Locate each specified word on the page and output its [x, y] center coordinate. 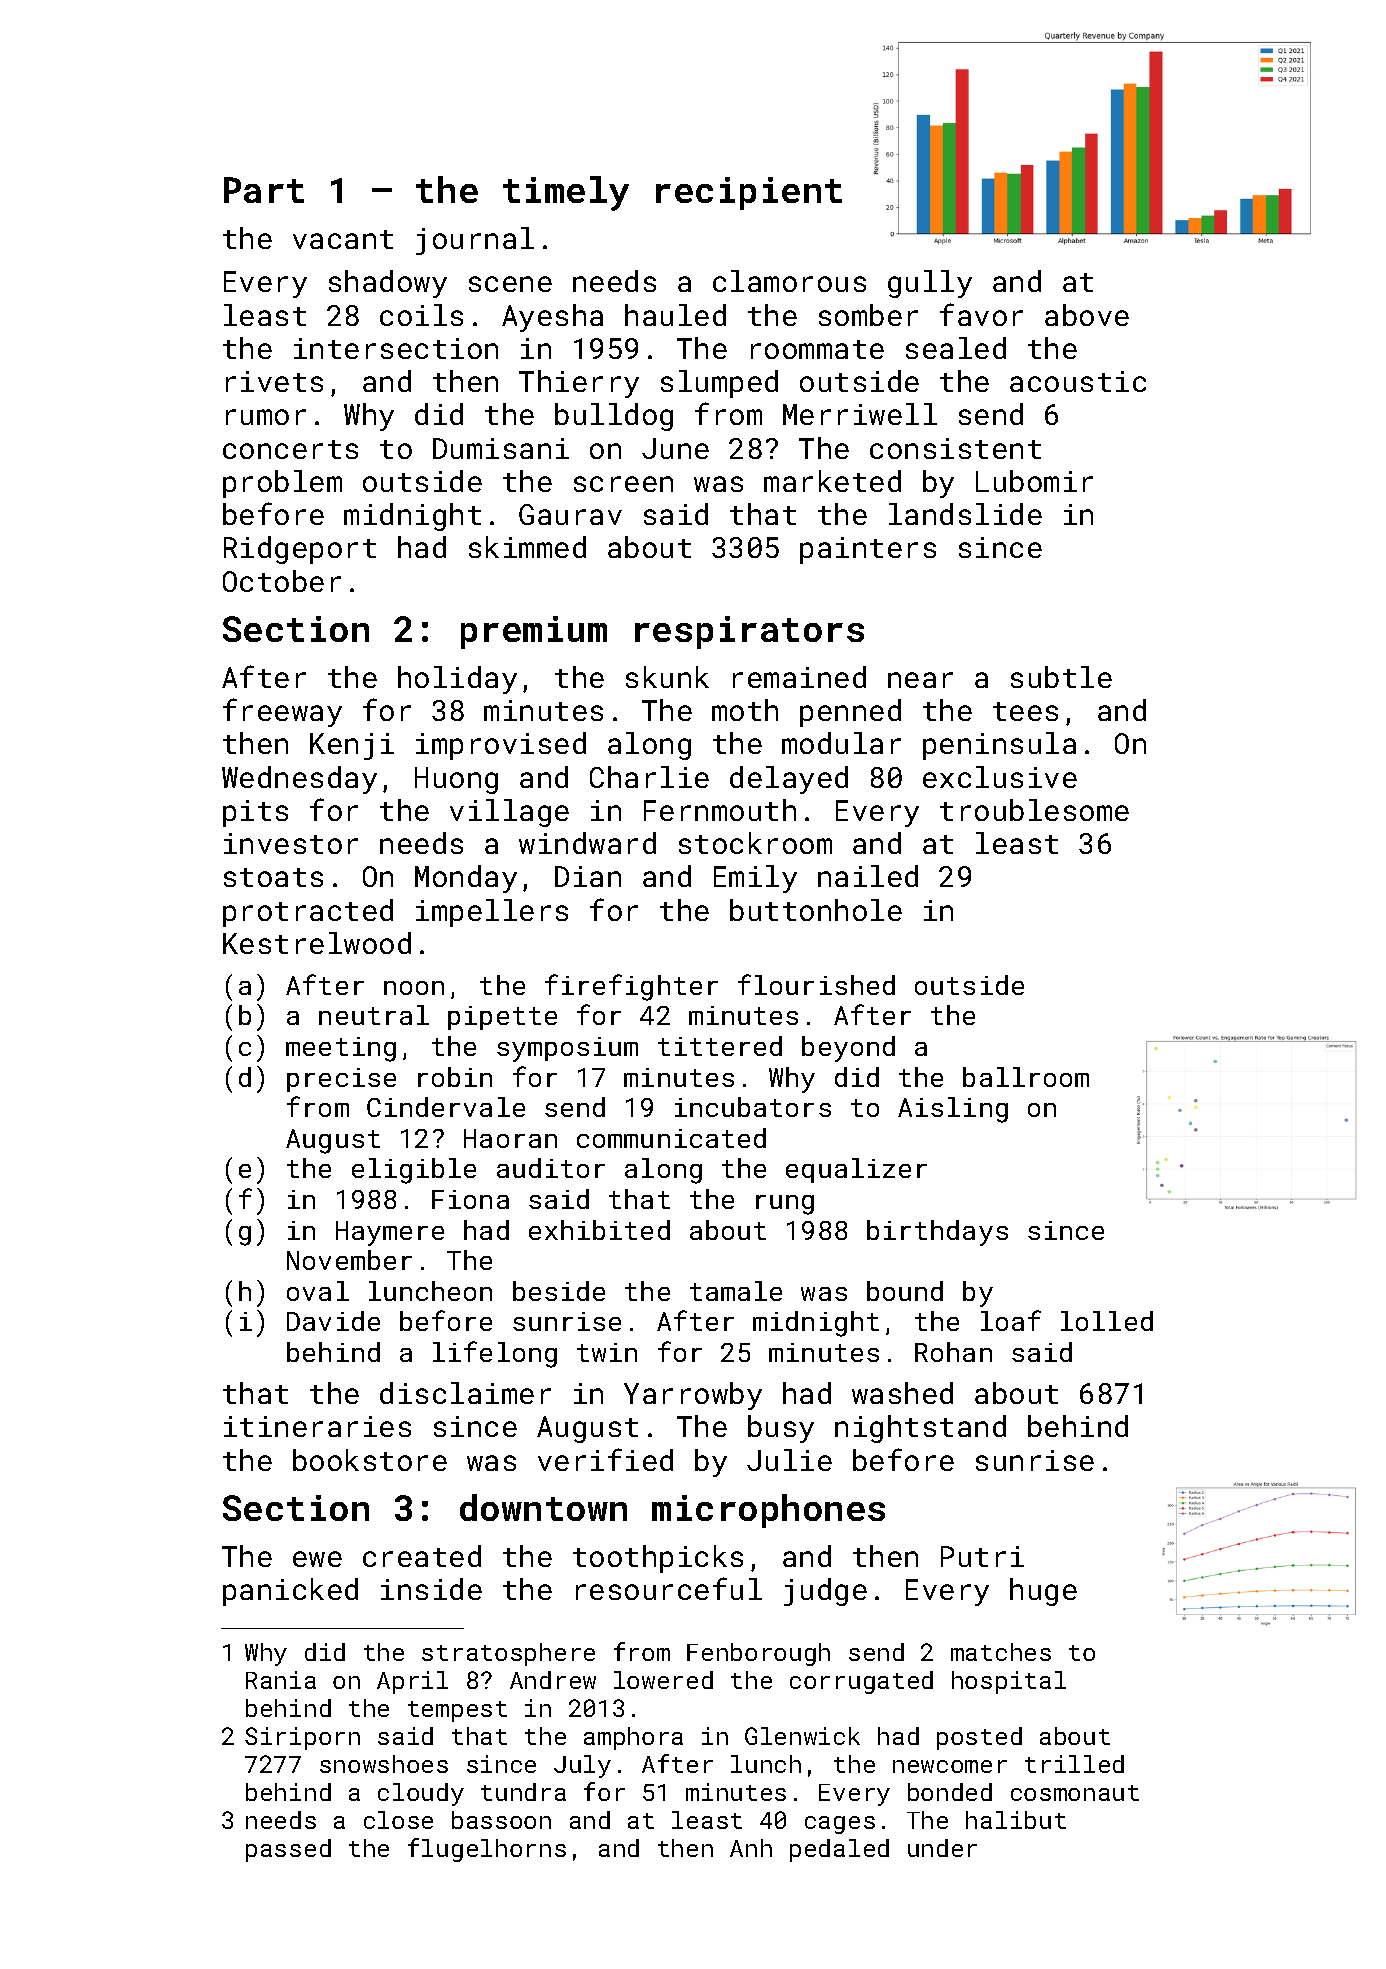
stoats [273, 877]
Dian [588, 876]
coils [421, 315]
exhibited [599, 1230]
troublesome [1034, 810]
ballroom [1026, 1077]
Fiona [470, 1199]
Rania [281, 1680]
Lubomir [1034, 481]
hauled [675, 315]
